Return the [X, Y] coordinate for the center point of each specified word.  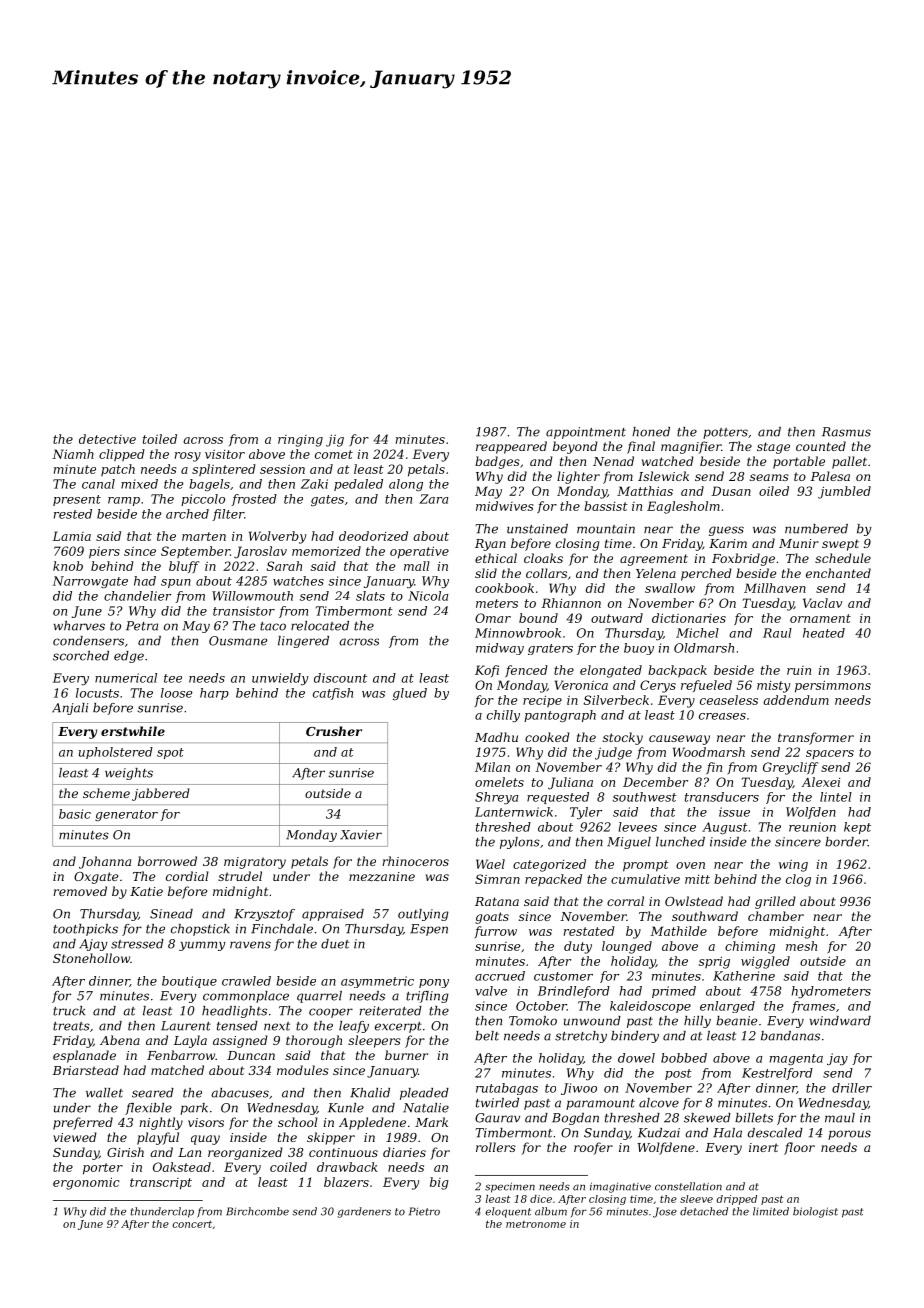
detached [704, 1211]
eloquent [508, 1212]
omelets [499, 782]
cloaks [543, 558]
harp [214, 694]
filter [228, 515]
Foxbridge [743, 559]
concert [192, 1224]
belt [487, 1036]
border [846, 842]
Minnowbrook [518, 633]
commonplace [246, 997]
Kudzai [659, 1133]
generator [126, 815]
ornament [820, 618]
